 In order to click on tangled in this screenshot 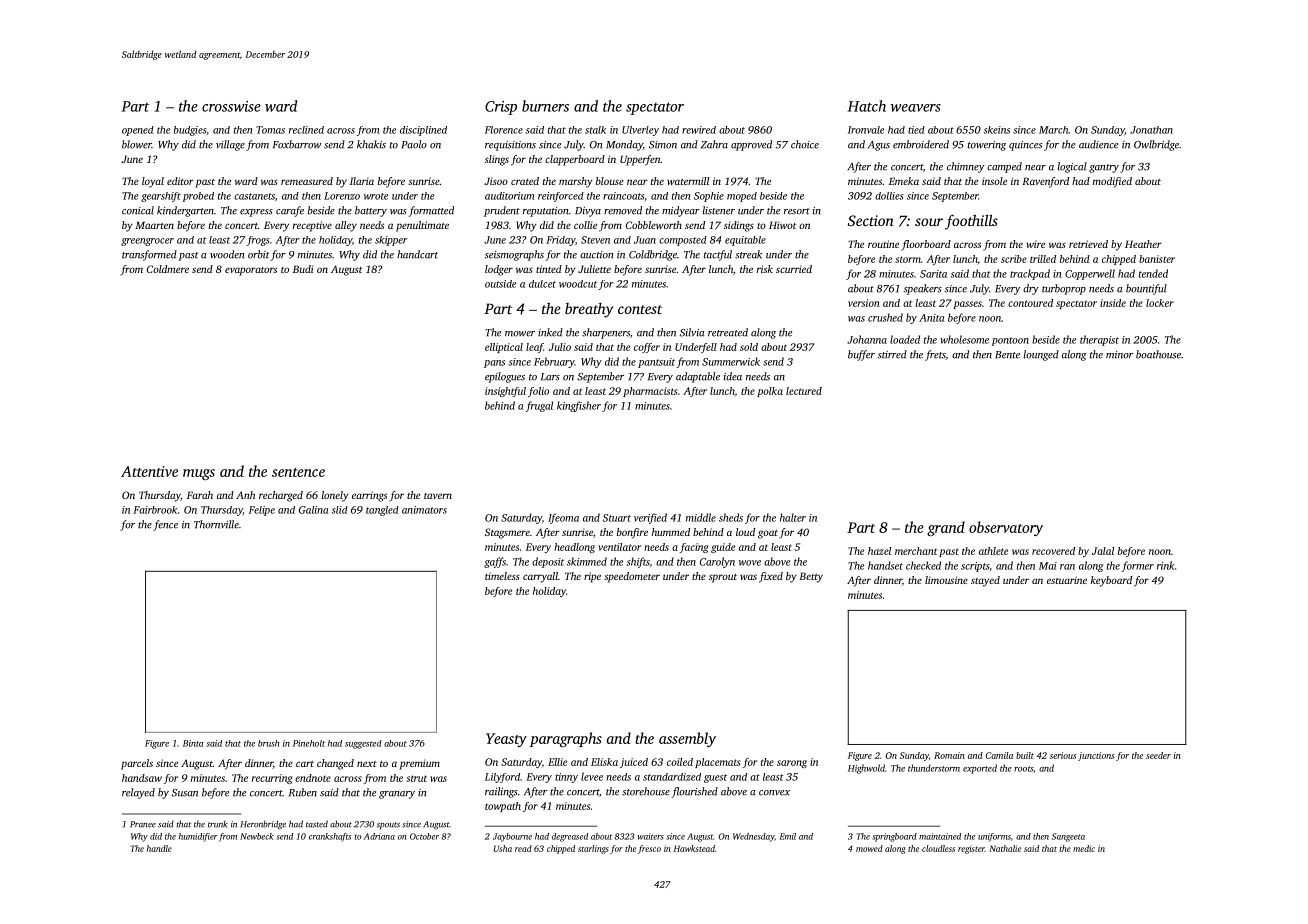, I will do `click(382, 511)`.
